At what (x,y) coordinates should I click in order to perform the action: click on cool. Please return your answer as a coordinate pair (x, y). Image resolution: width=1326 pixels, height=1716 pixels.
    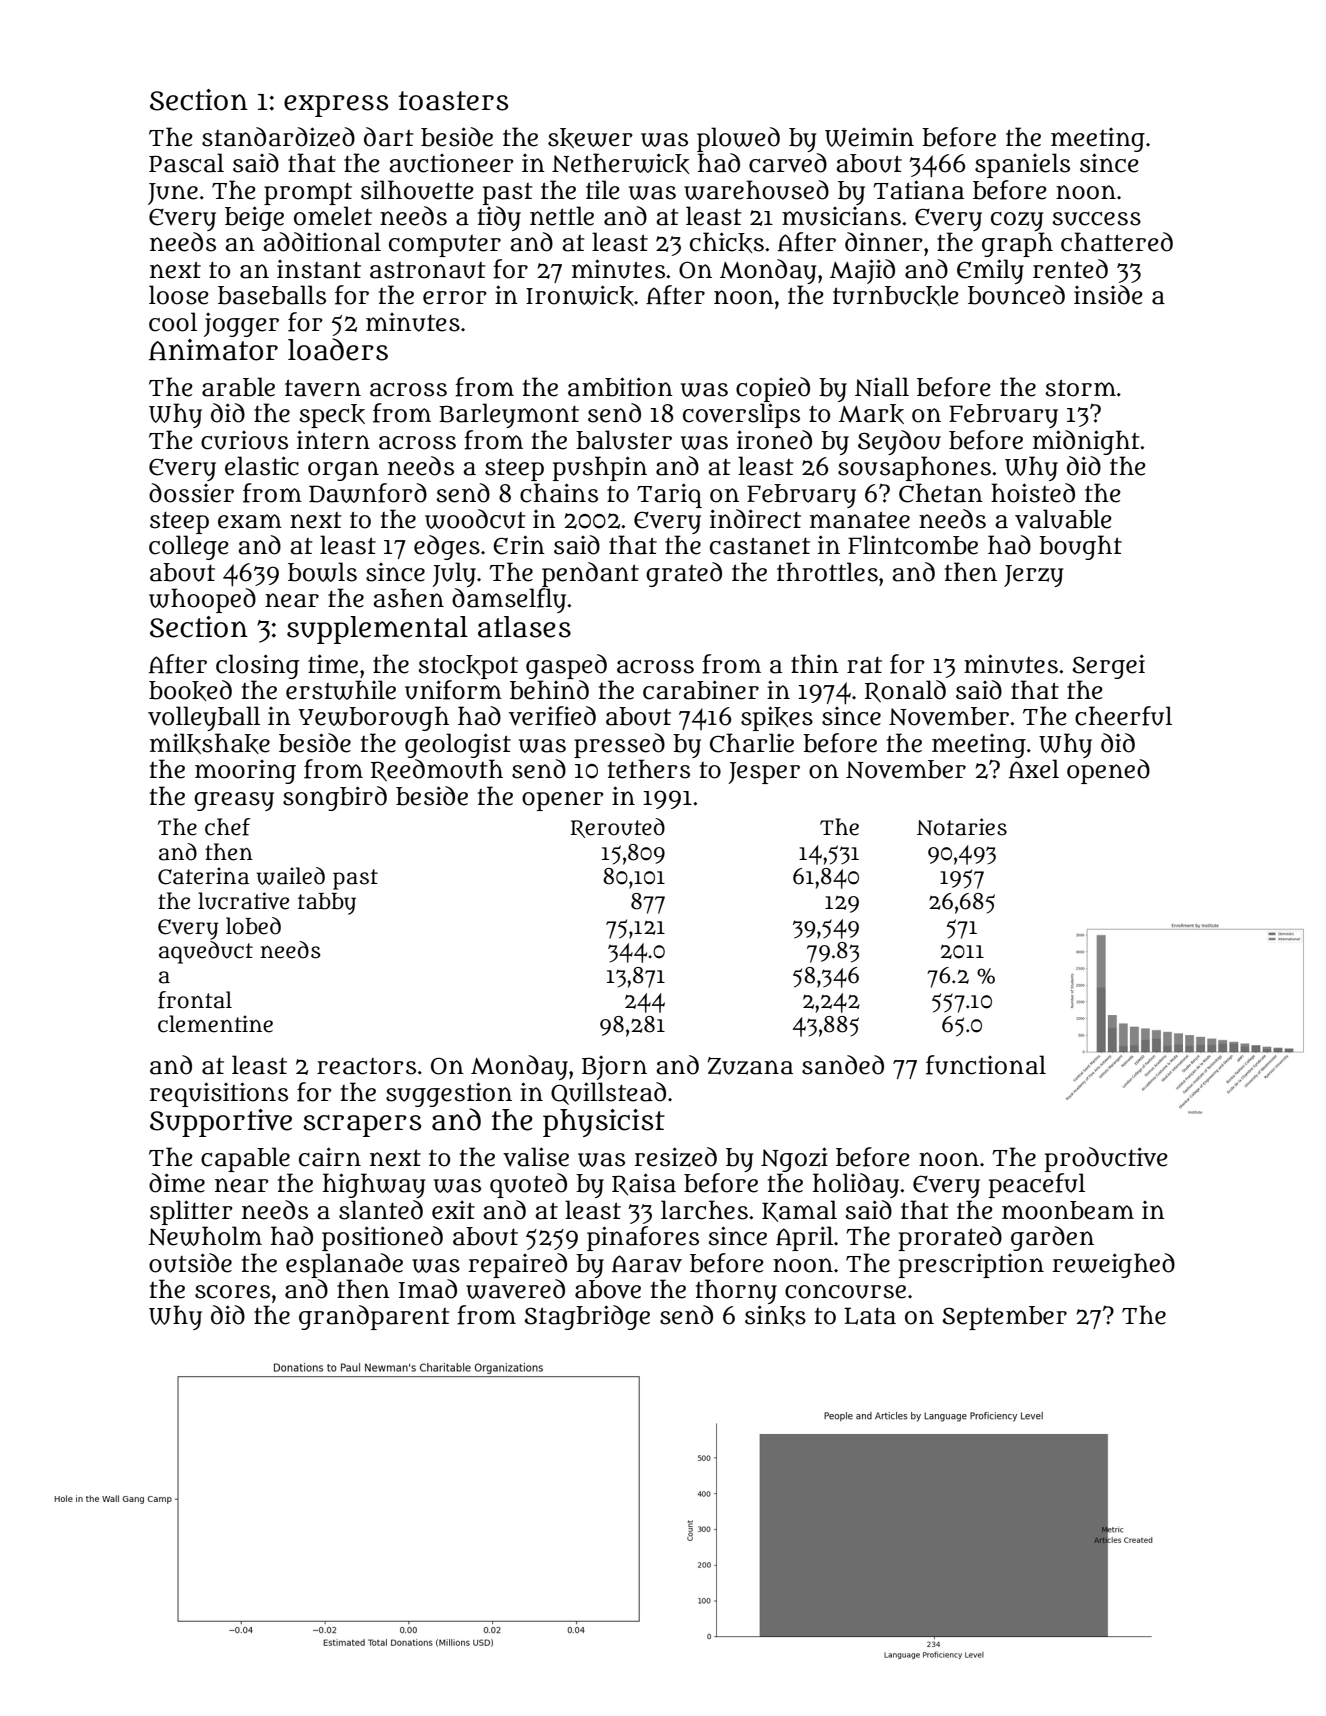
    Looking at the image, I should click on (173, 322).
